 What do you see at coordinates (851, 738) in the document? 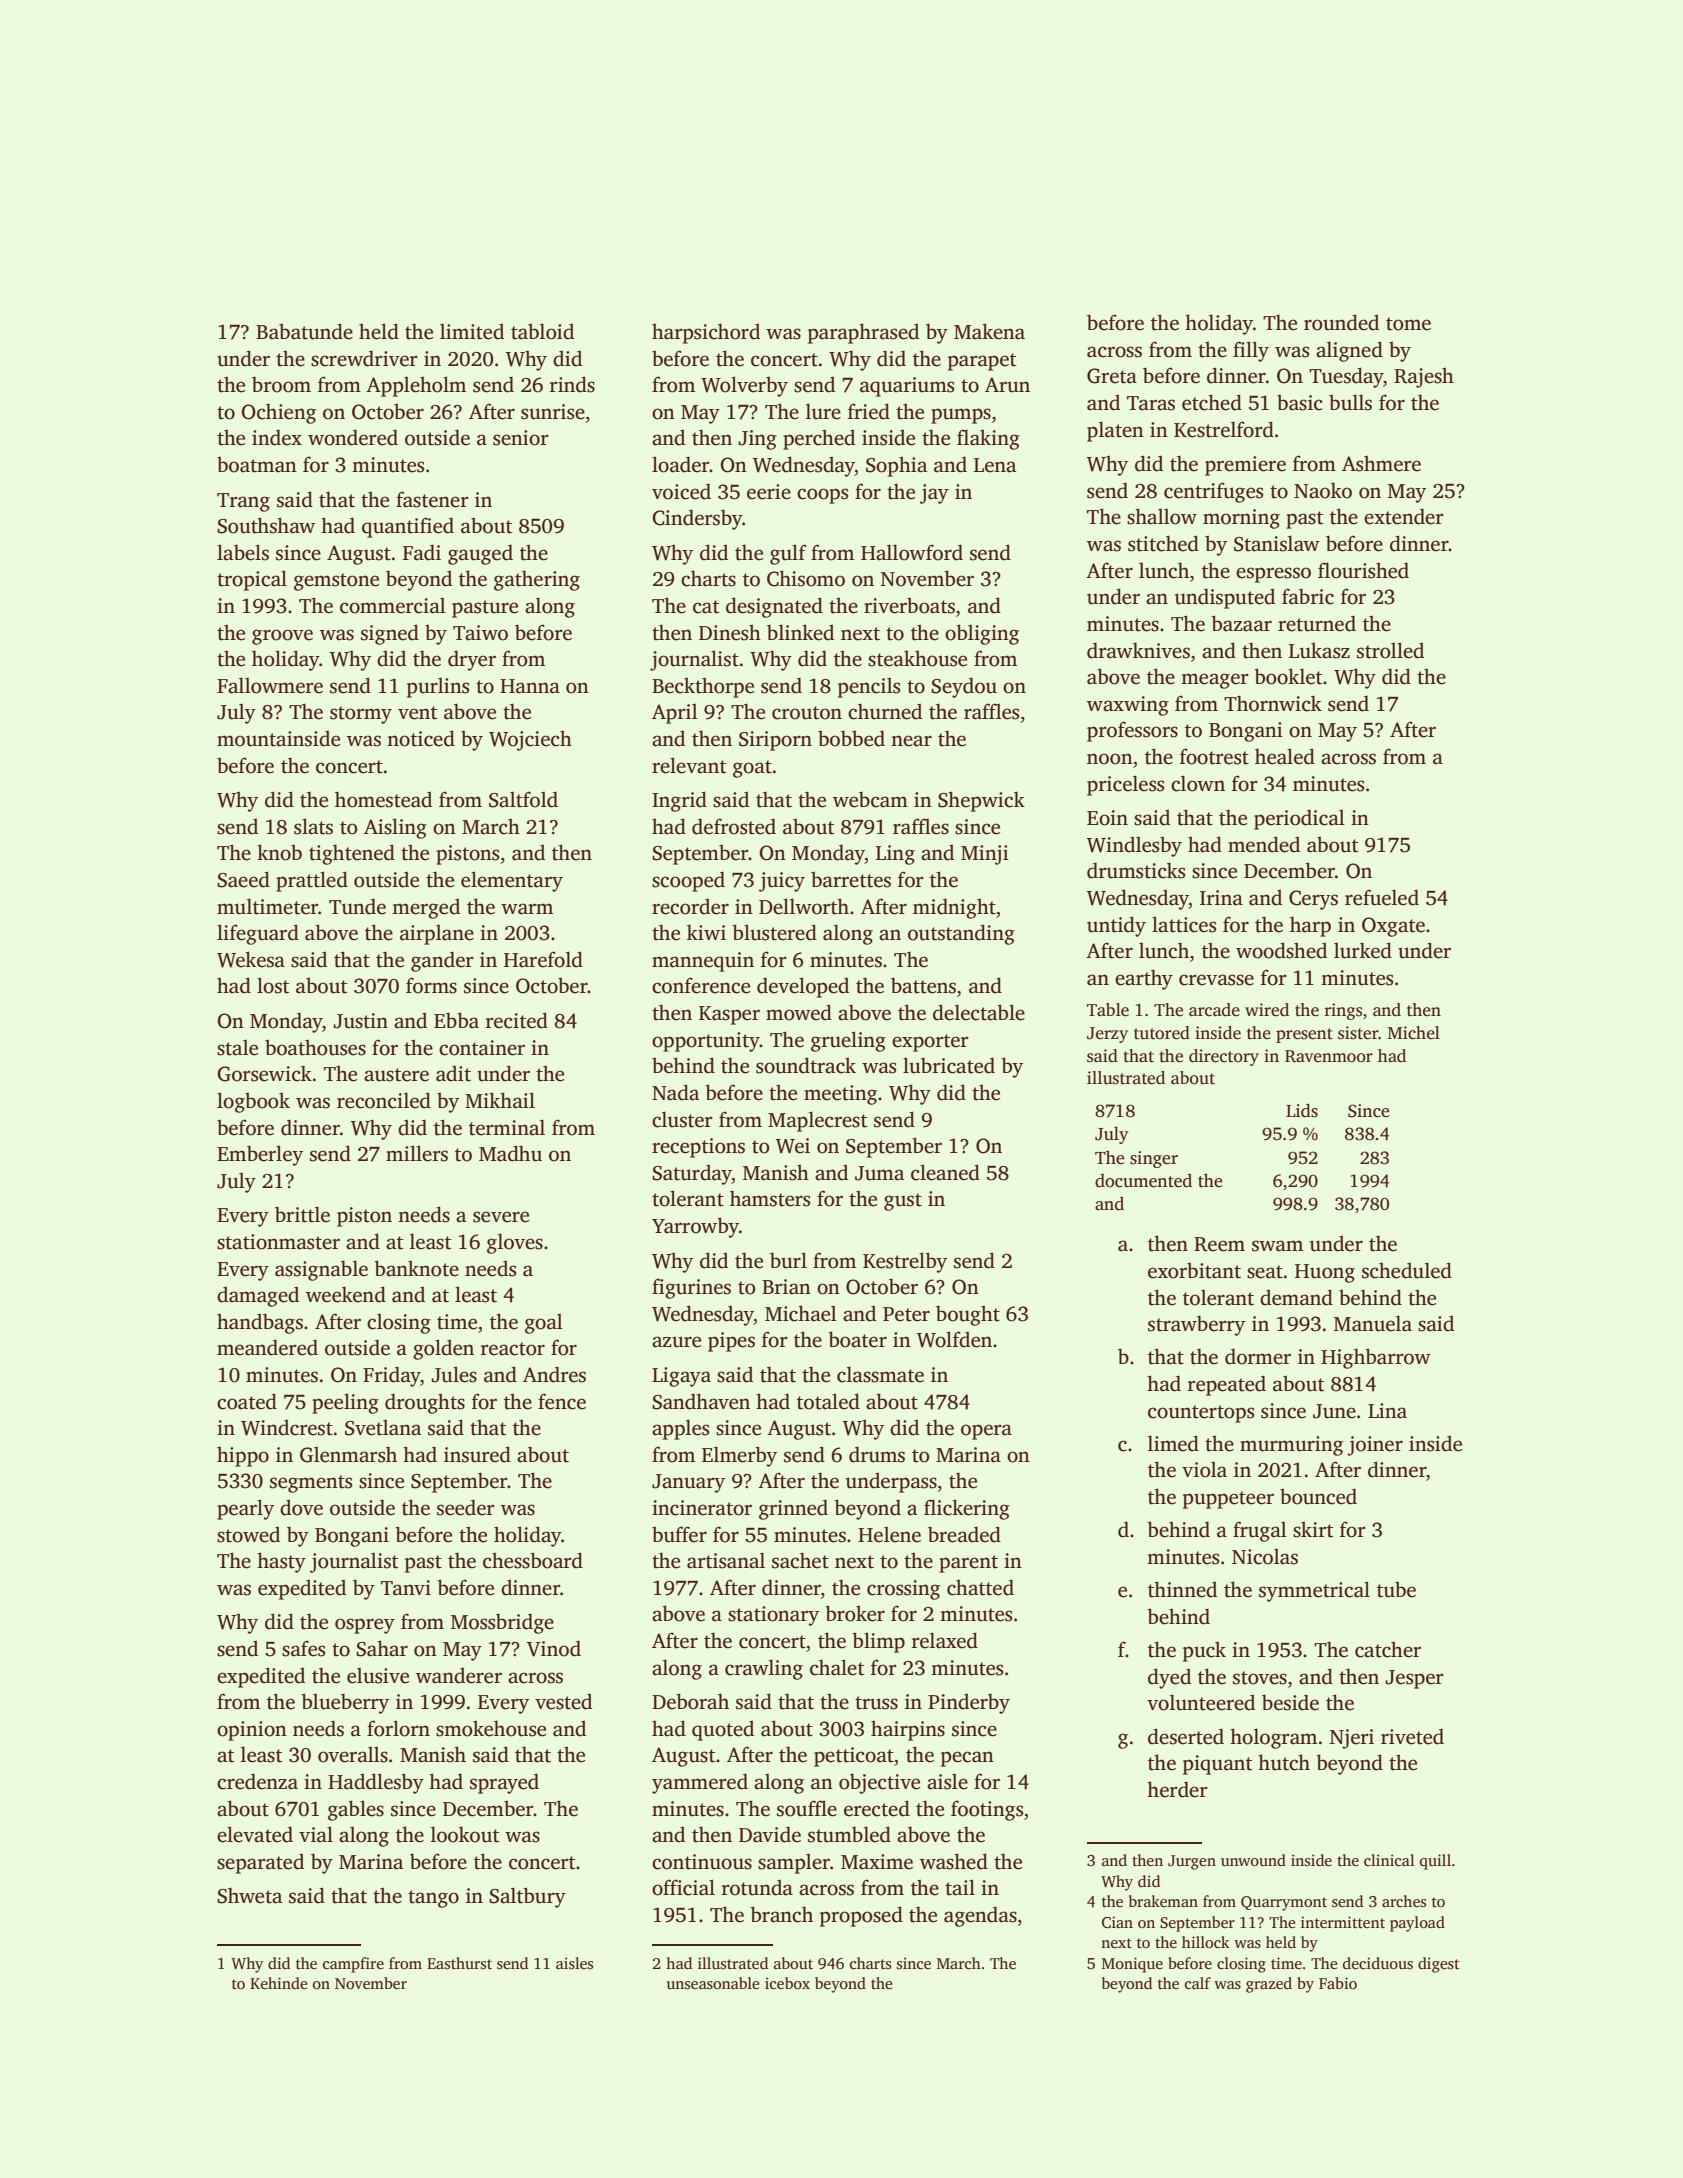
I see `bobbed` at bounding box center [851, 738].
